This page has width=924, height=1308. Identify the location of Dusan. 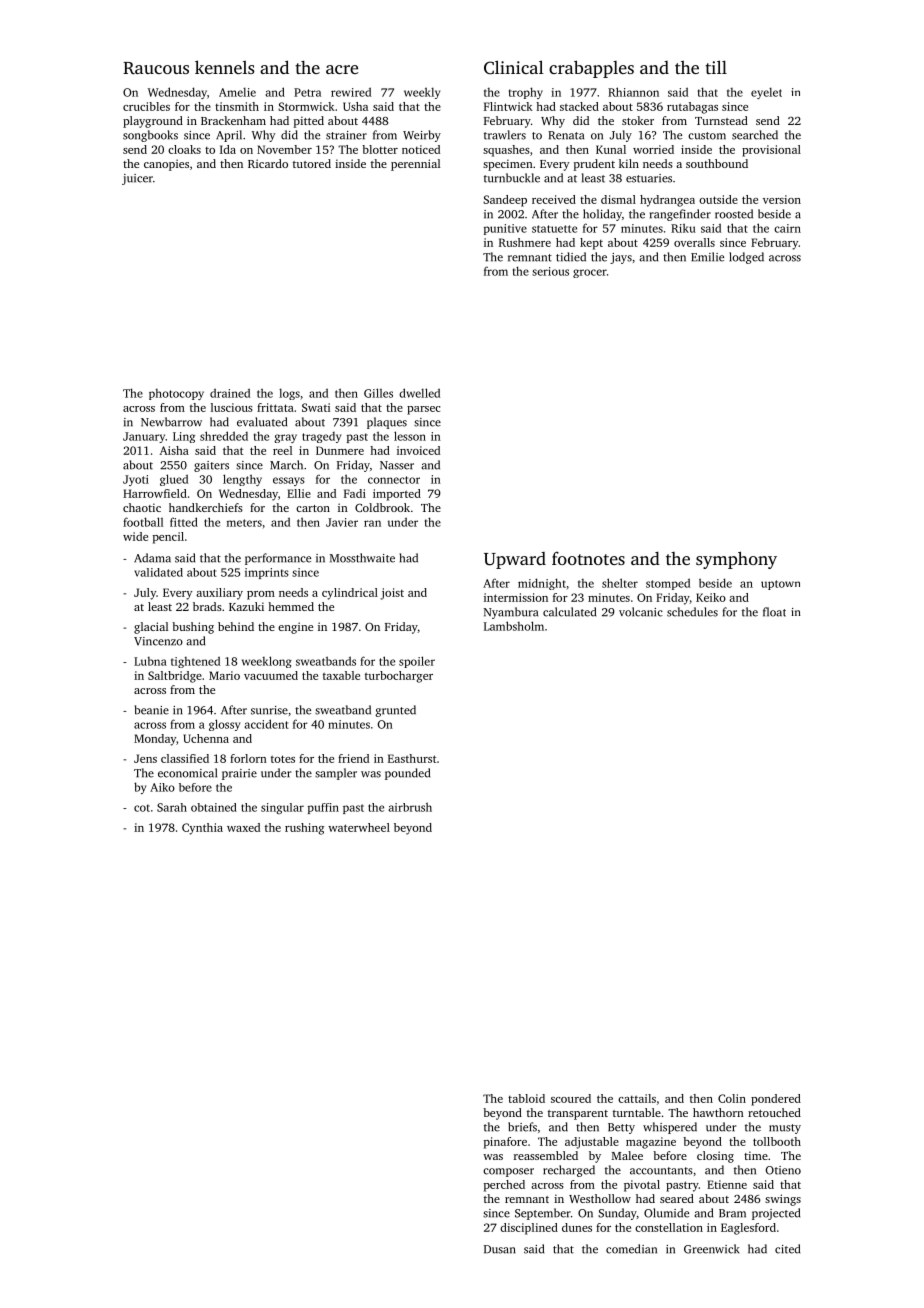
(500, 1249).
